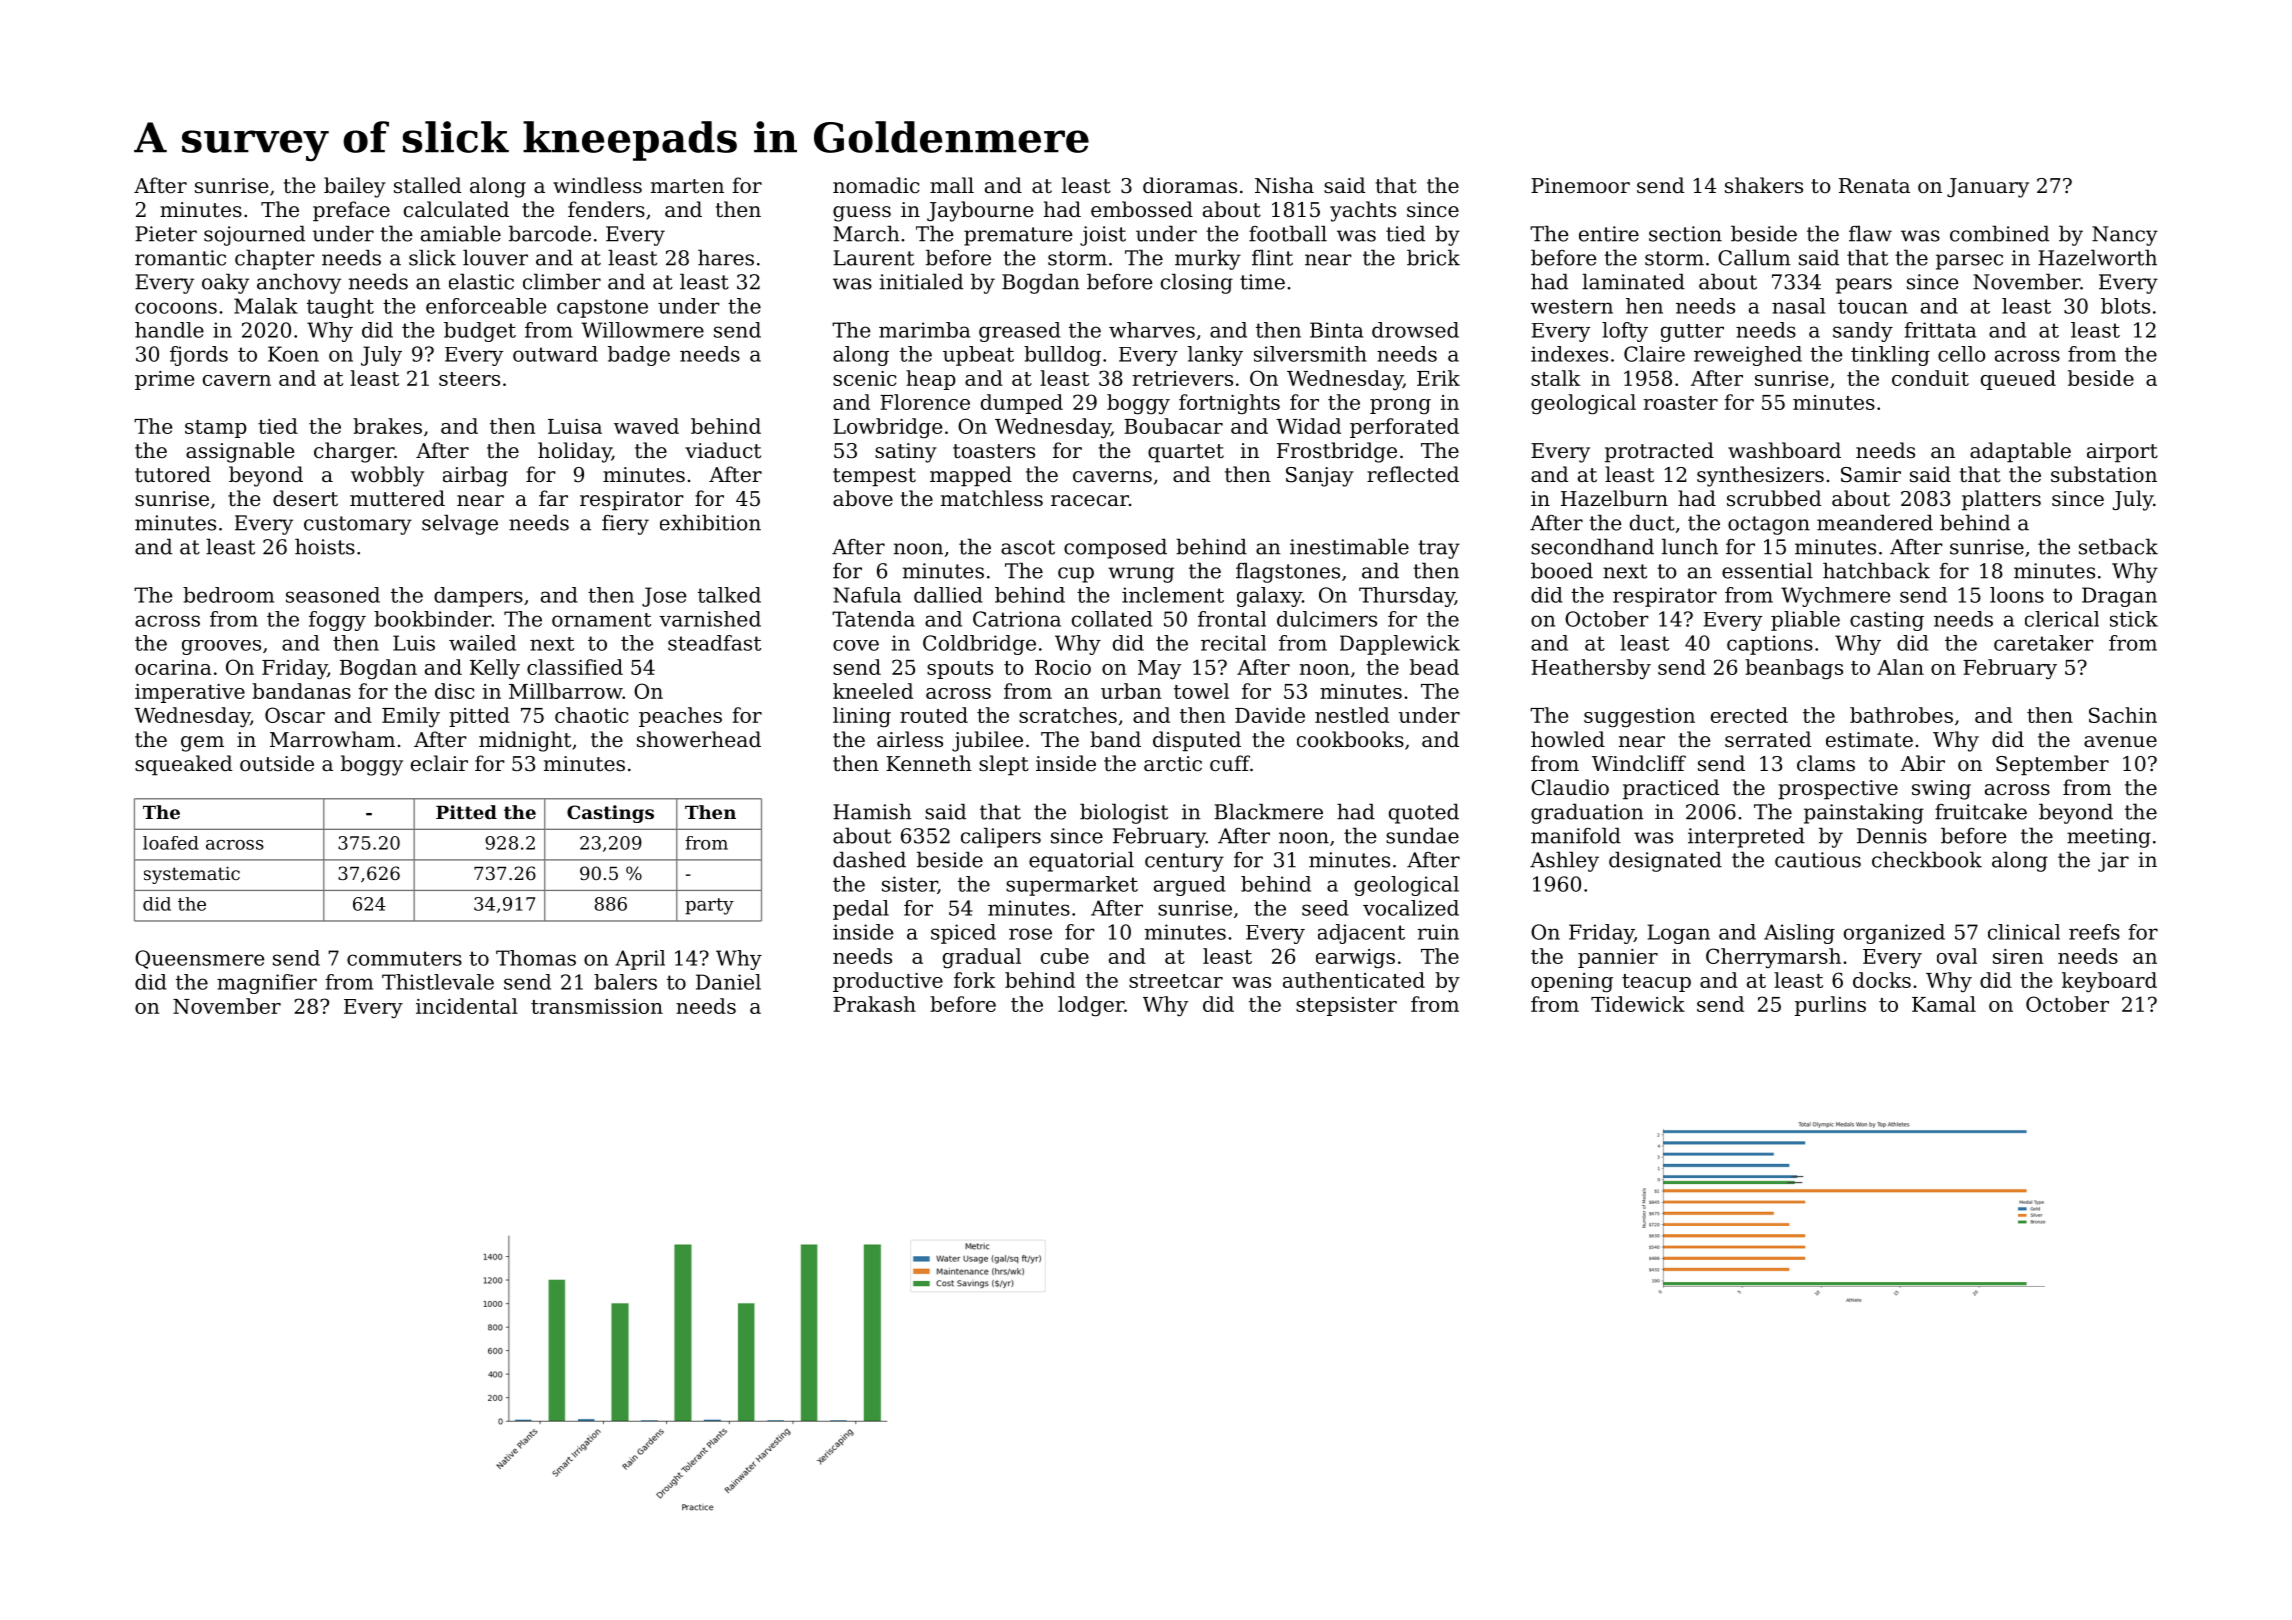 The height and width of the screenshot is (1620, 2292). I want to click on above, so click(863, 498).
